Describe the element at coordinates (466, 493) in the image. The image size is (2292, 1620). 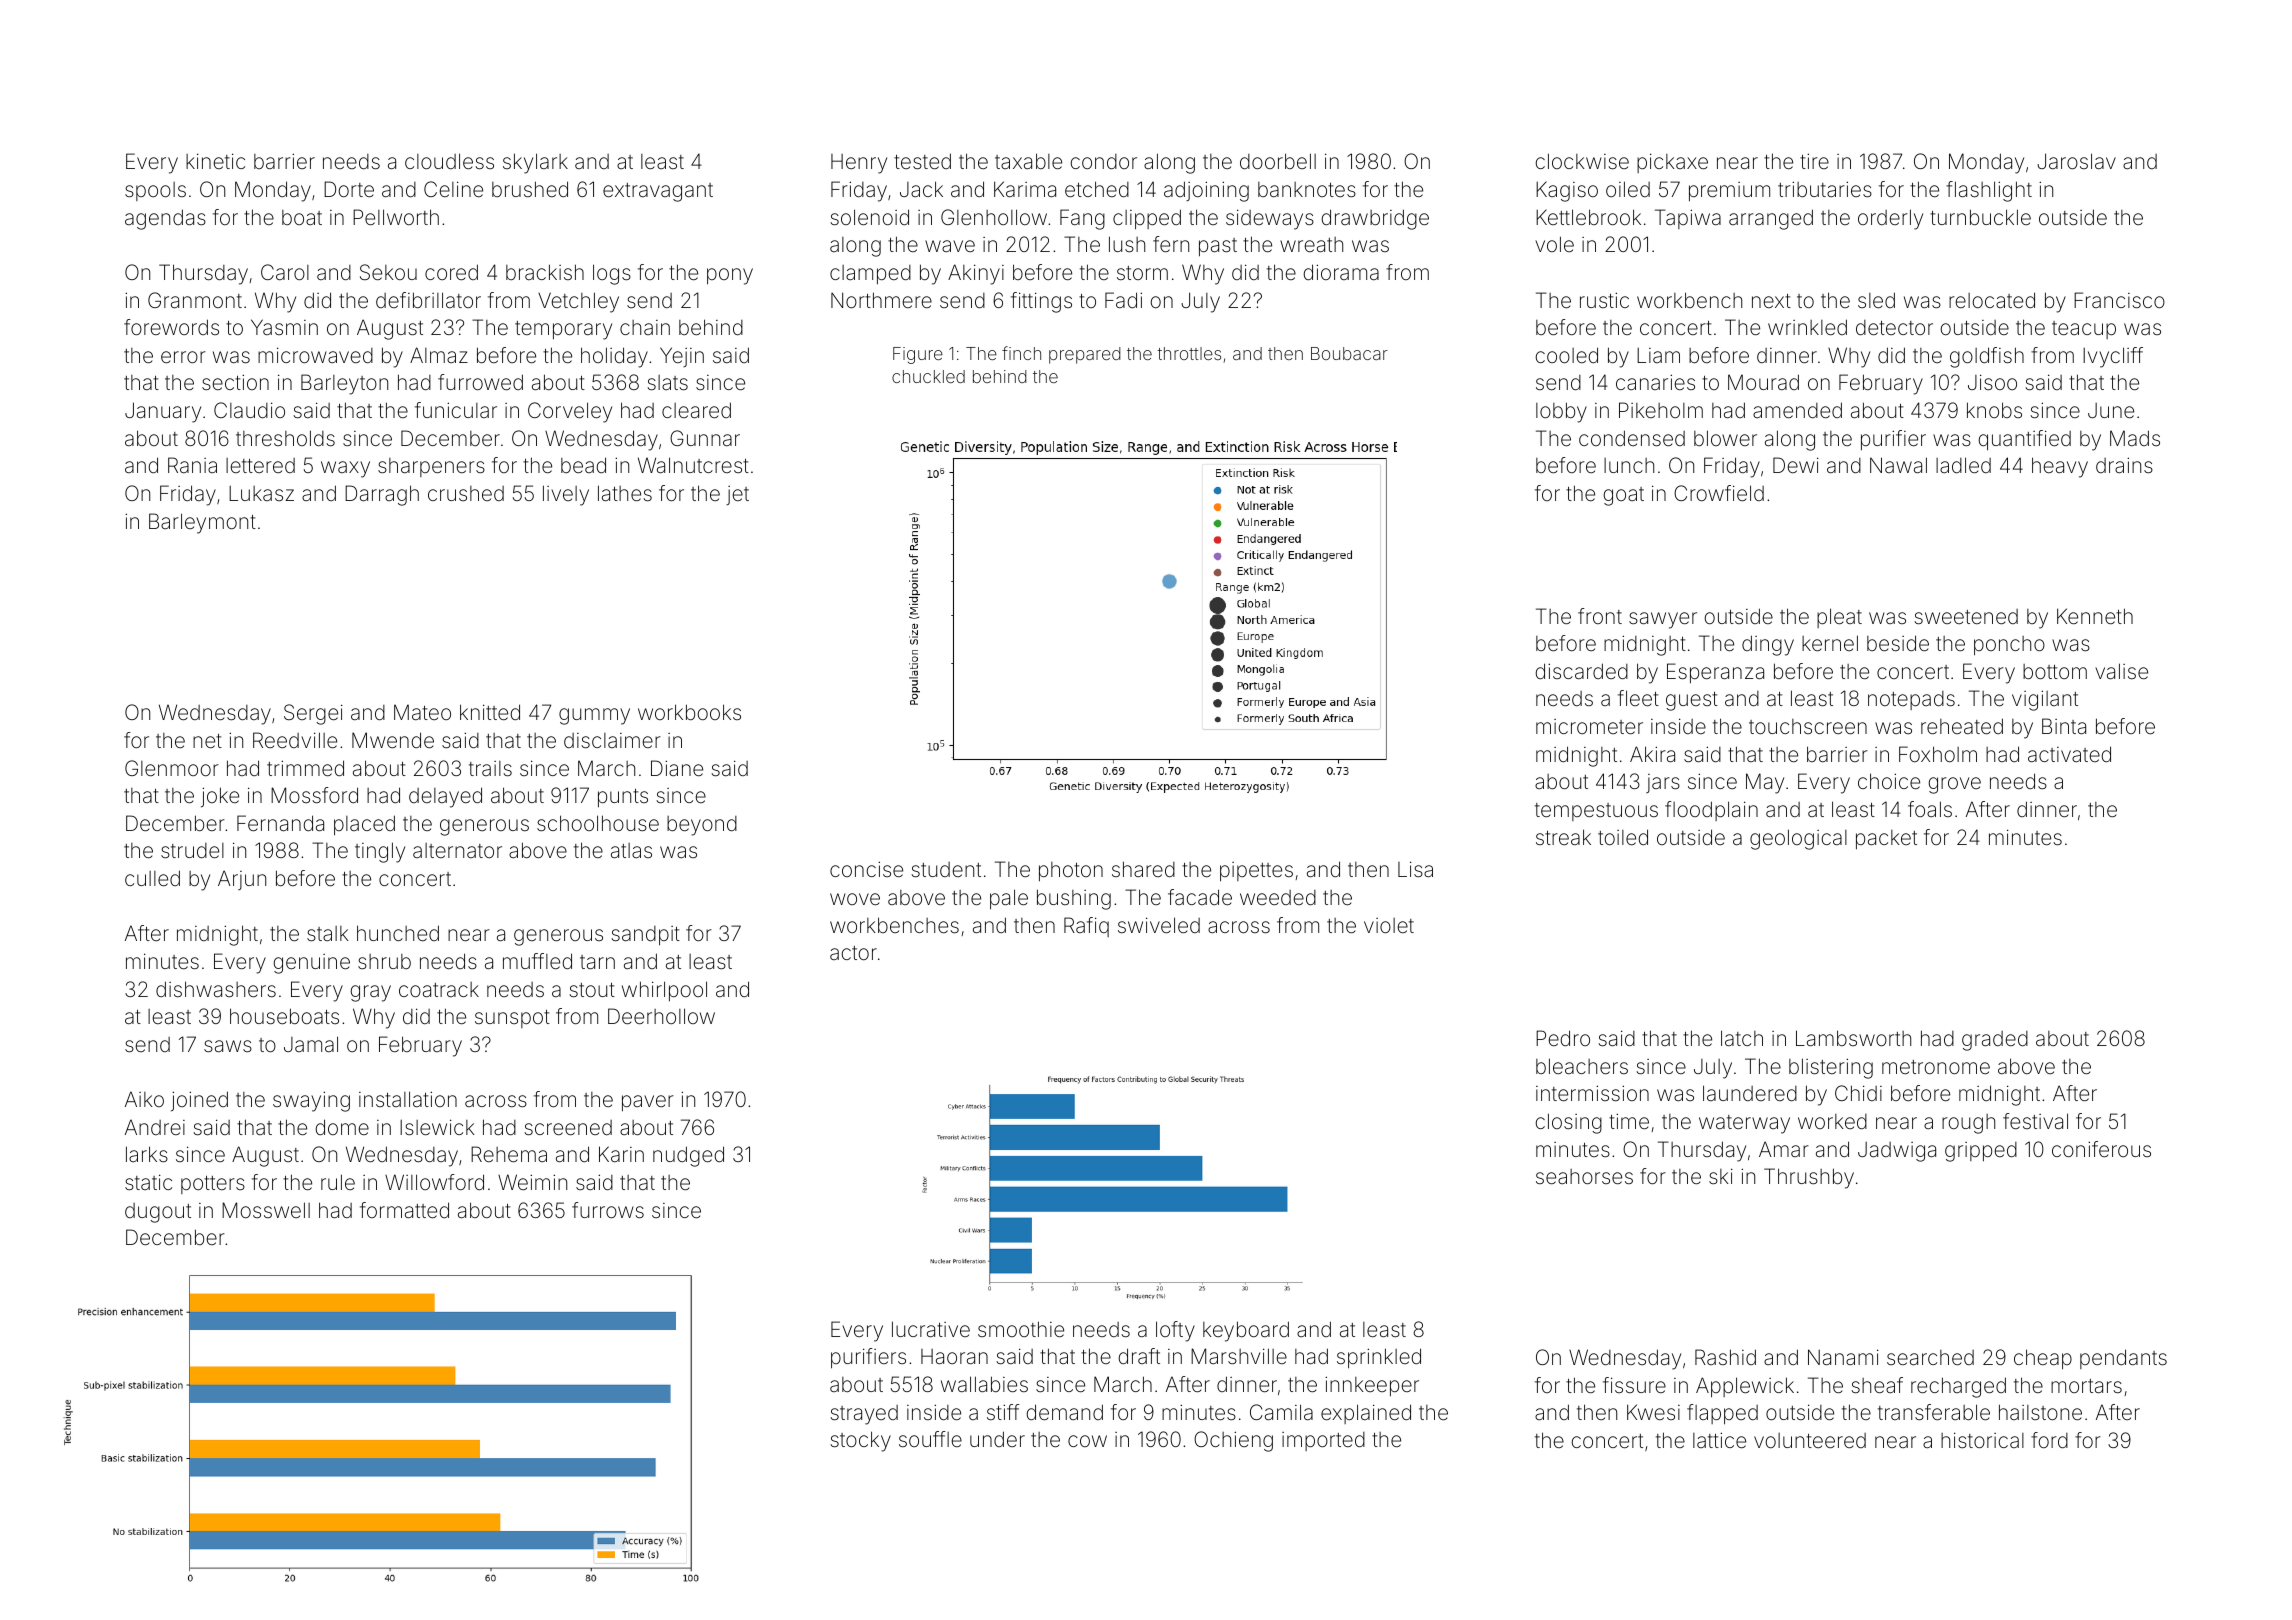
I see `crushed` at that location.
